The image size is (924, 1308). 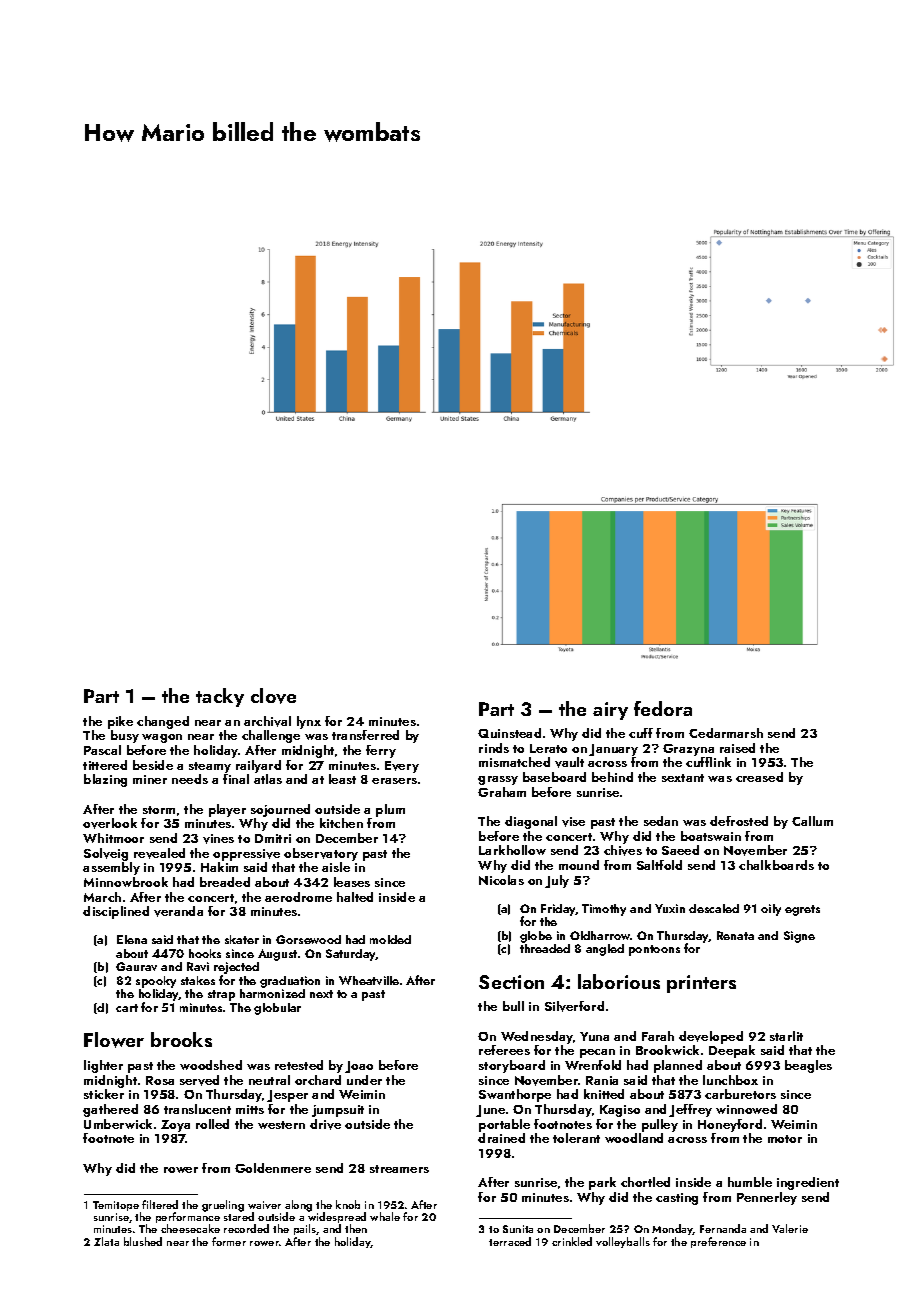 I want to click on Renata, so click(x=735, y=935).
